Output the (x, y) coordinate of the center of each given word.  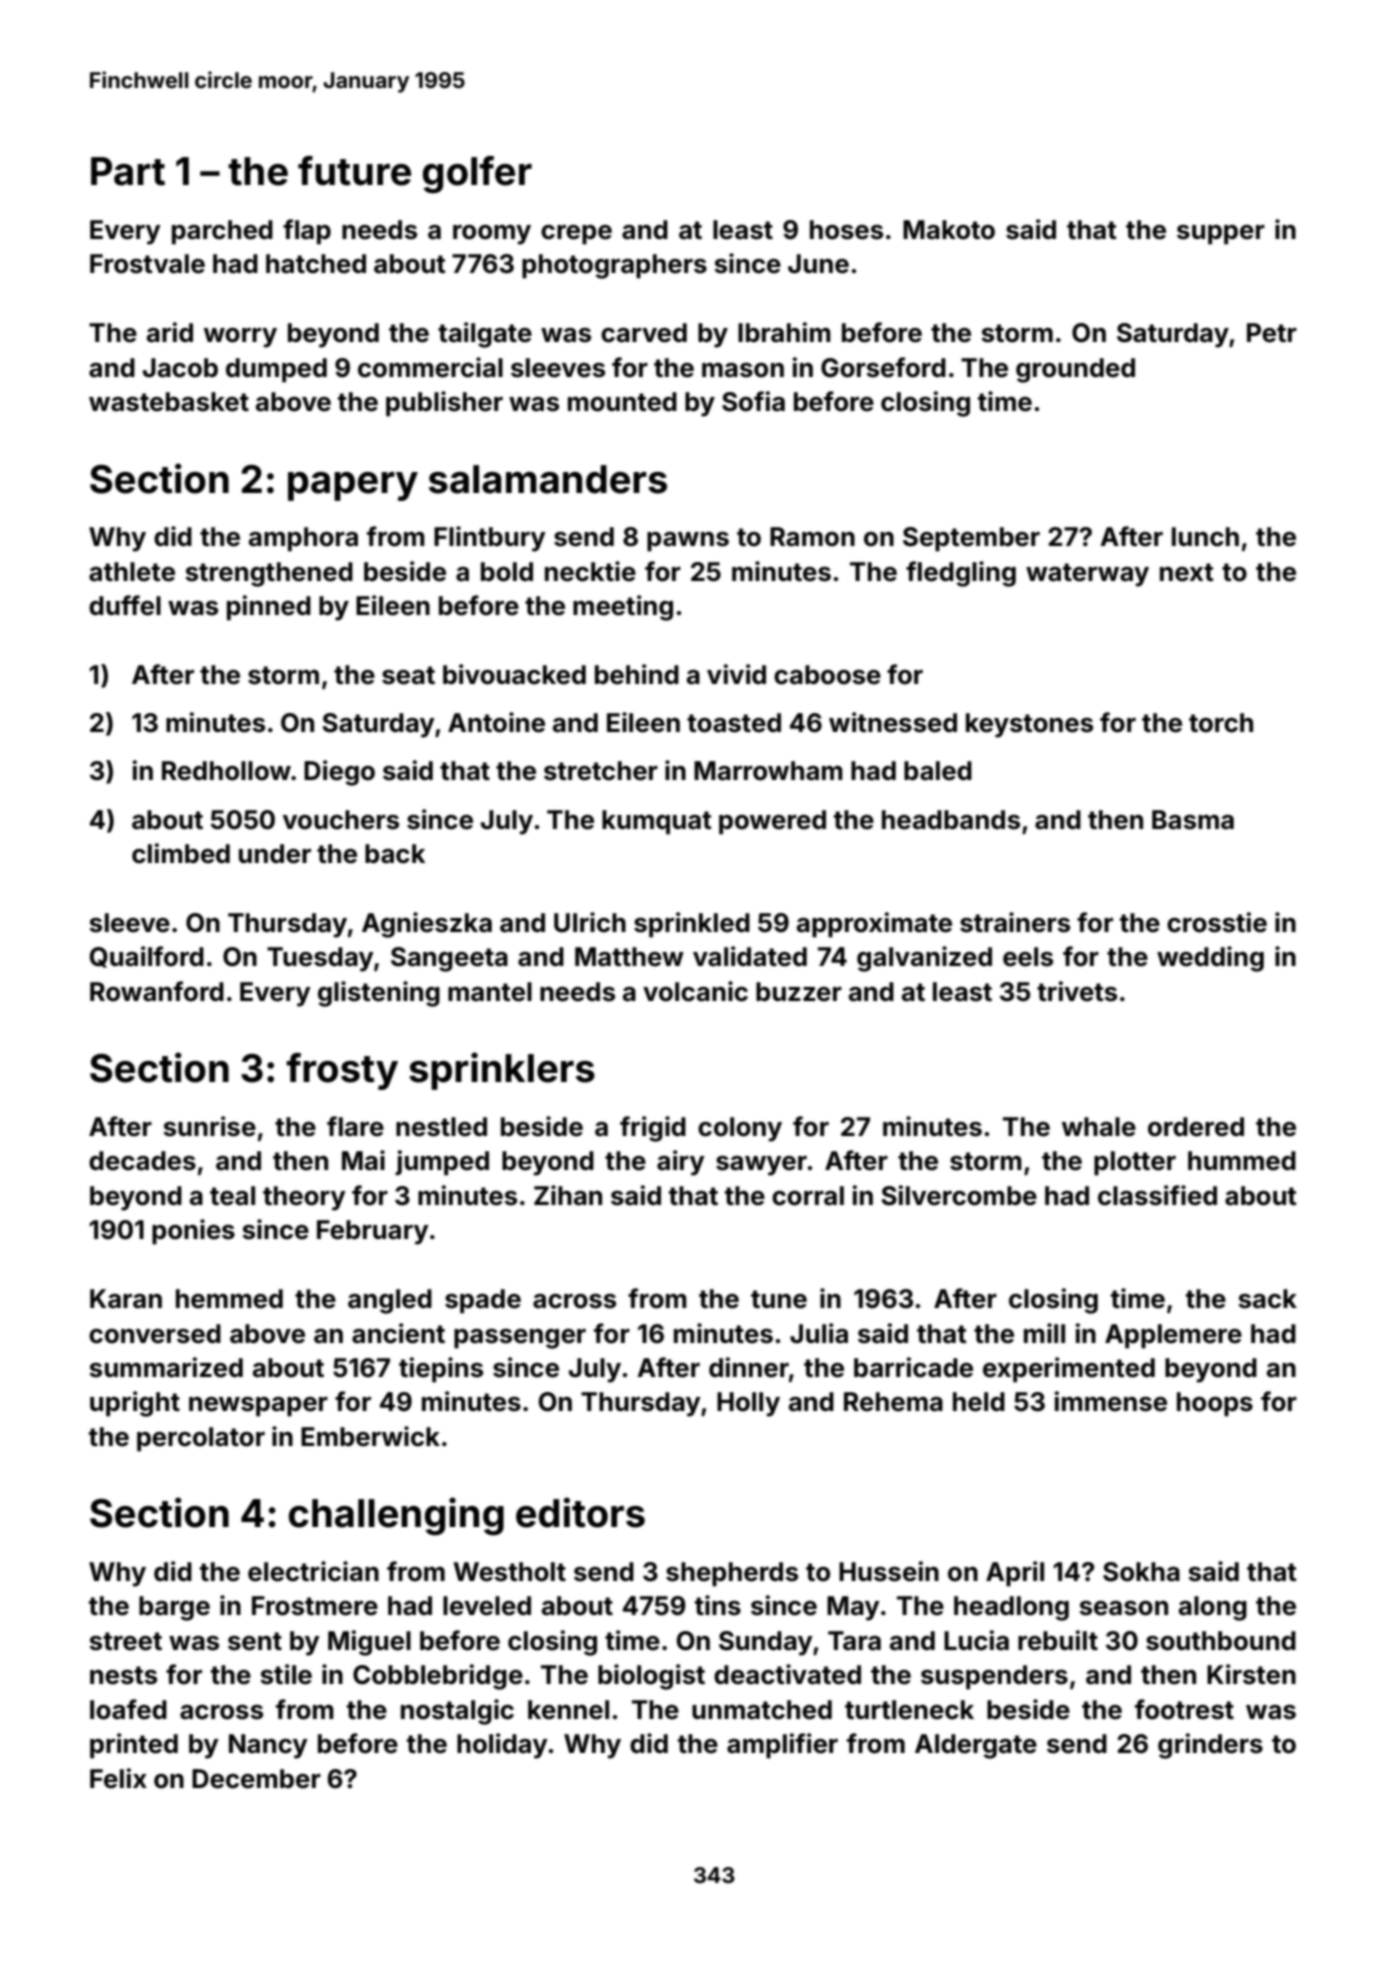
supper (1221, 235)
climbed (181, 853)
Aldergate (976, 1746)
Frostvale (147, 264)
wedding (1210, 959)
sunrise (209, 1126)
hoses (846, 230)
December (256, 1779)
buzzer (799, 992)
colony (740, 1129)
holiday (502, 1746)
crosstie (1217, 922)
